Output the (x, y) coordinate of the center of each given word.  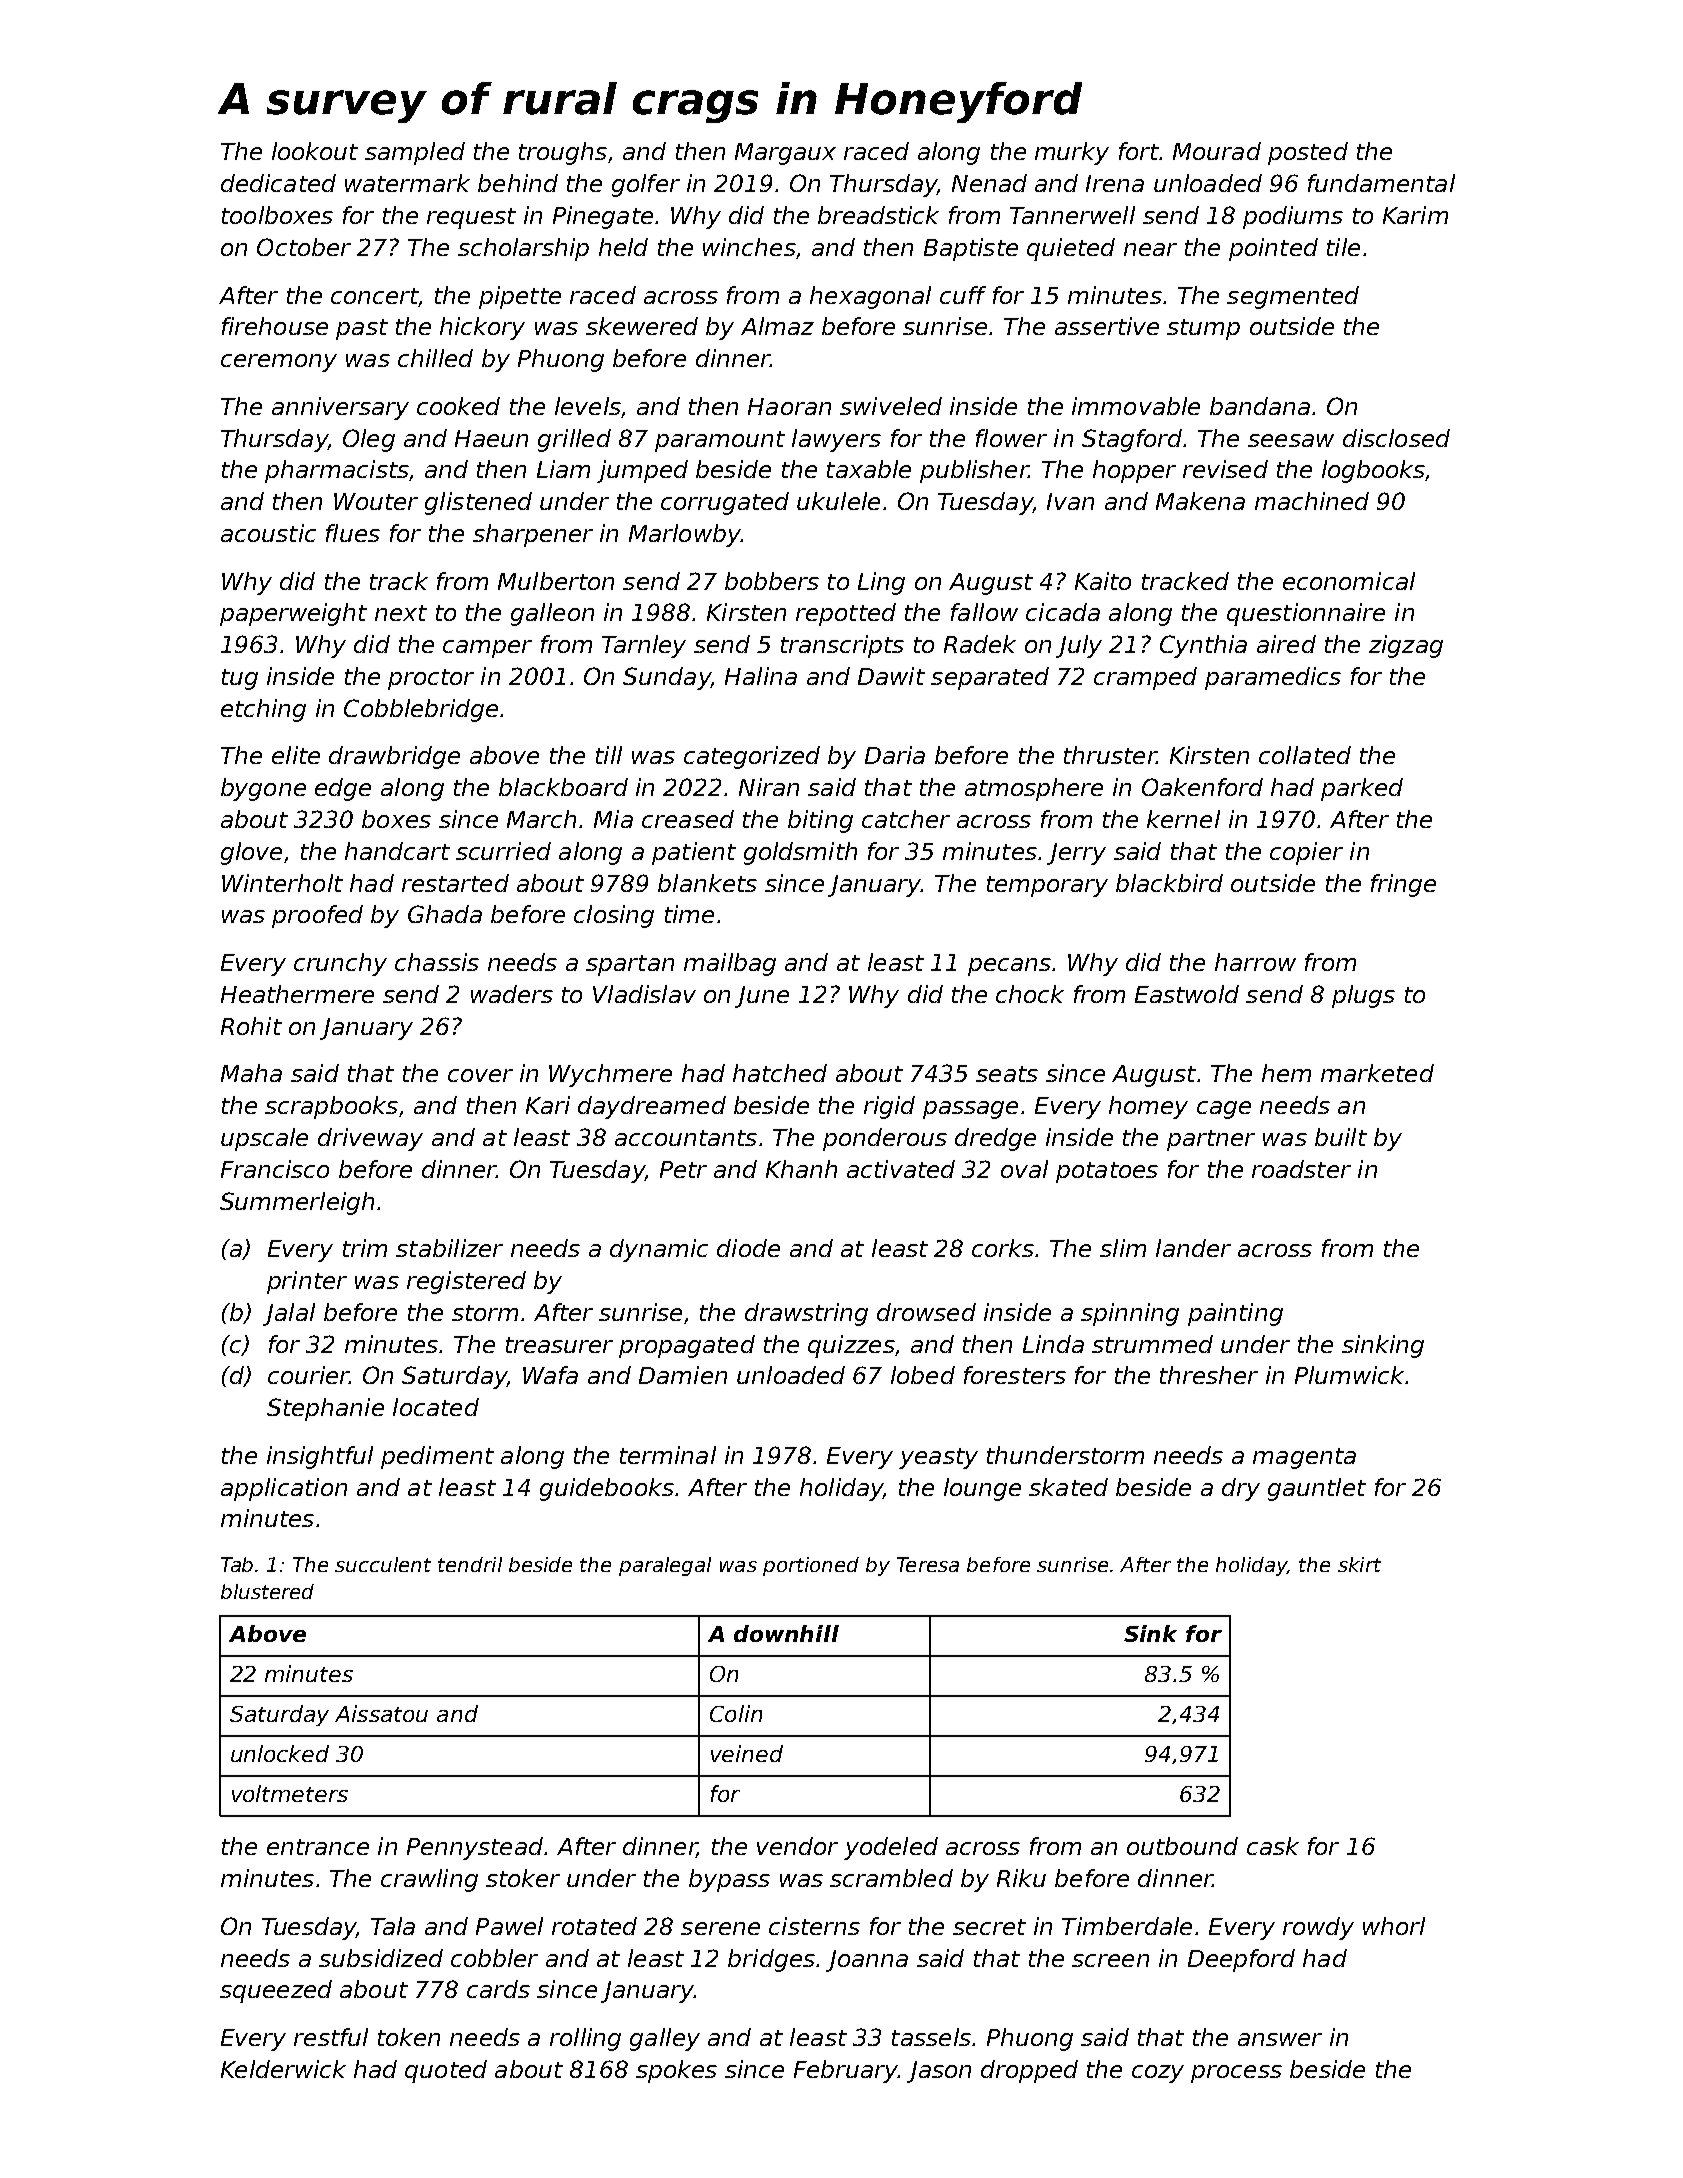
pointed (1273, 249)
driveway (370, 1139)
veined (747, 1753)
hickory (482, 328)
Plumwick (1349, 1375)
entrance (318, 1847)
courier (308, 1375)
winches (749, 247)
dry (1241, 1489)
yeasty (938, 1458)
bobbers (772, 581)
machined (1312, 501)
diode (748, 1248)
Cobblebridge (421, 710)
